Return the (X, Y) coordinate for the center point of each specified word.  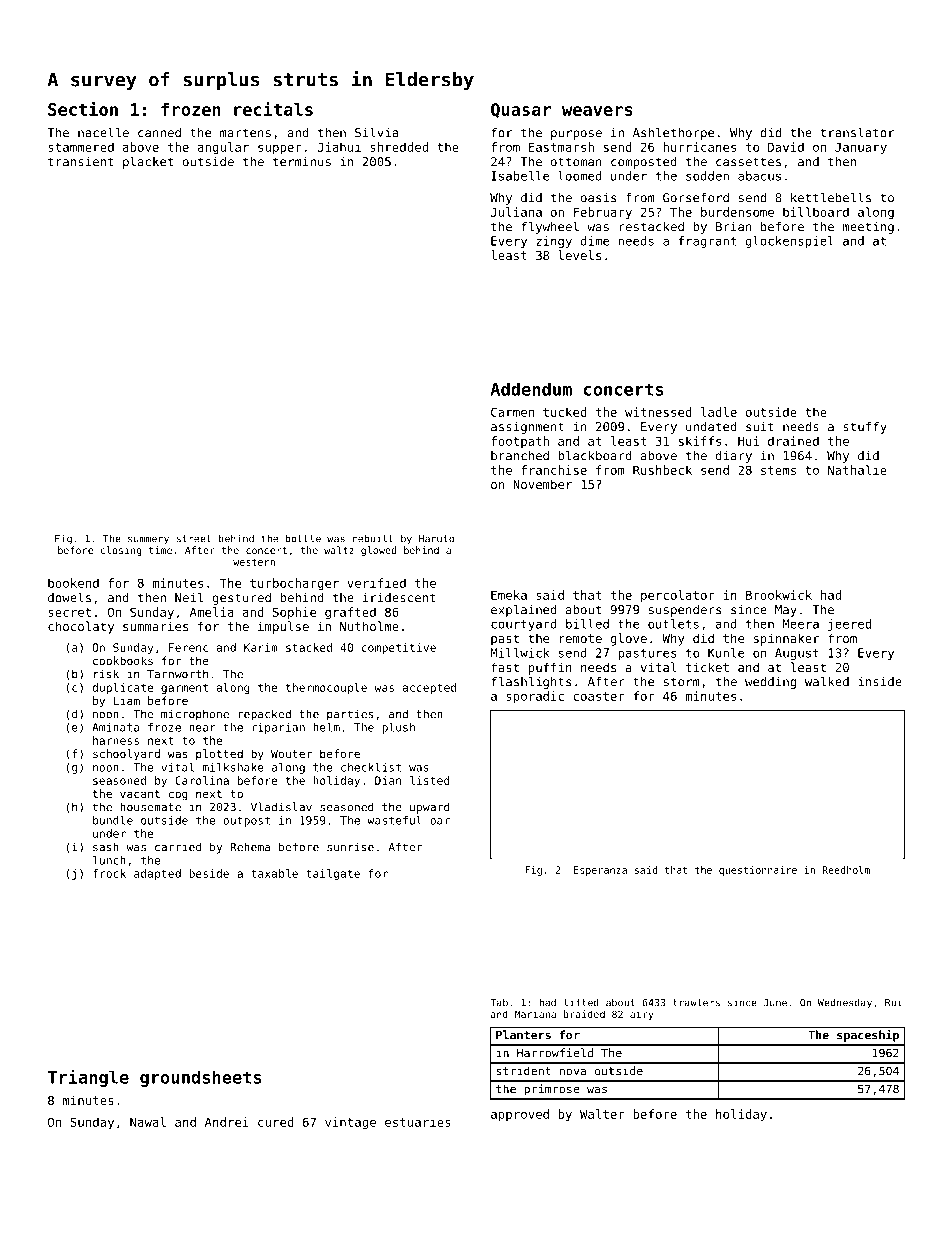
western (254, 562)
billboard (816, 212)
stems (778, 470)
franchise (554, 470)
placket (148, 162)
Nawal (148, 1122)
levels (579, 255)
